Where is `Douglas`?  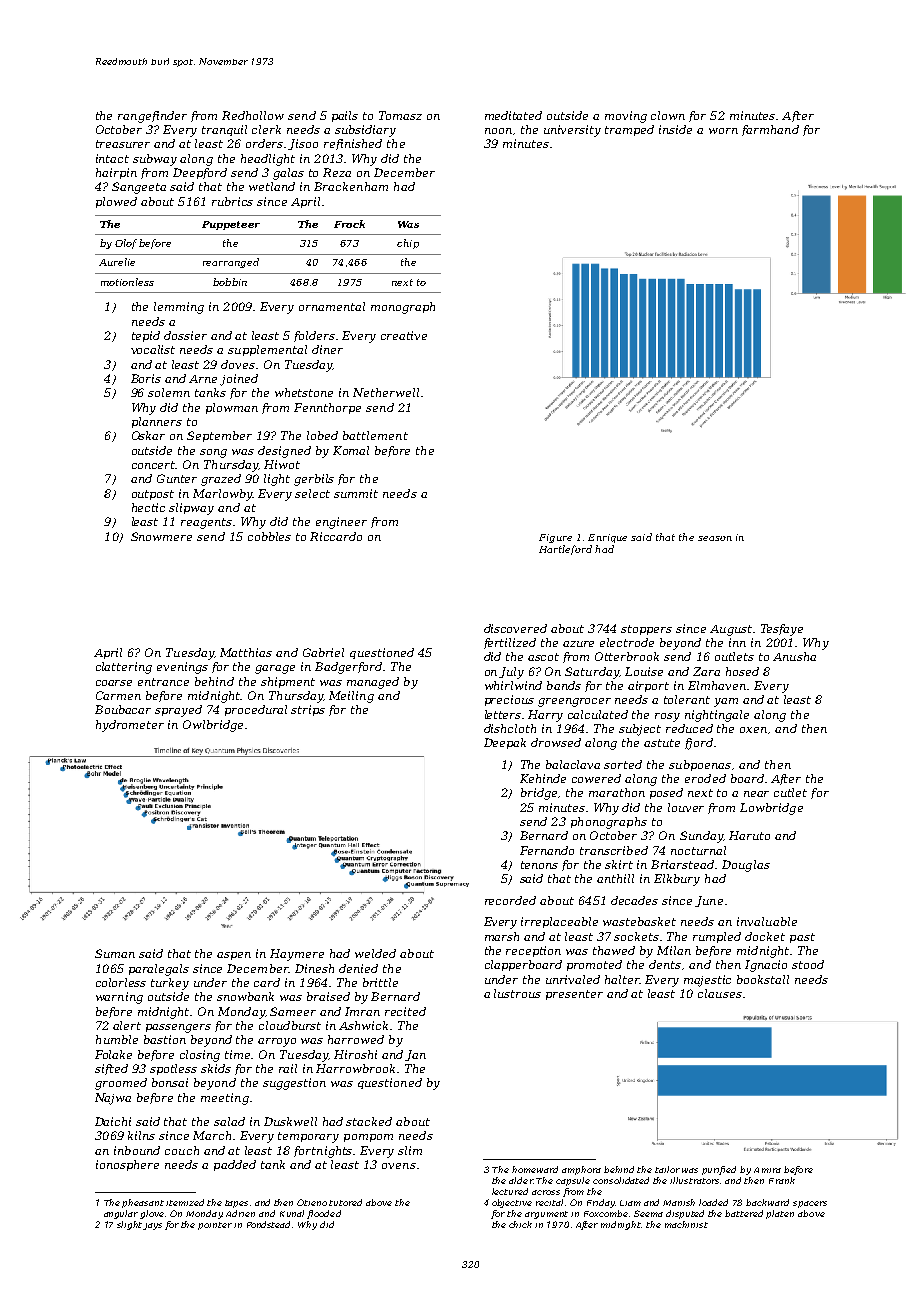 Douglas is located at coordinates (746, 866).
